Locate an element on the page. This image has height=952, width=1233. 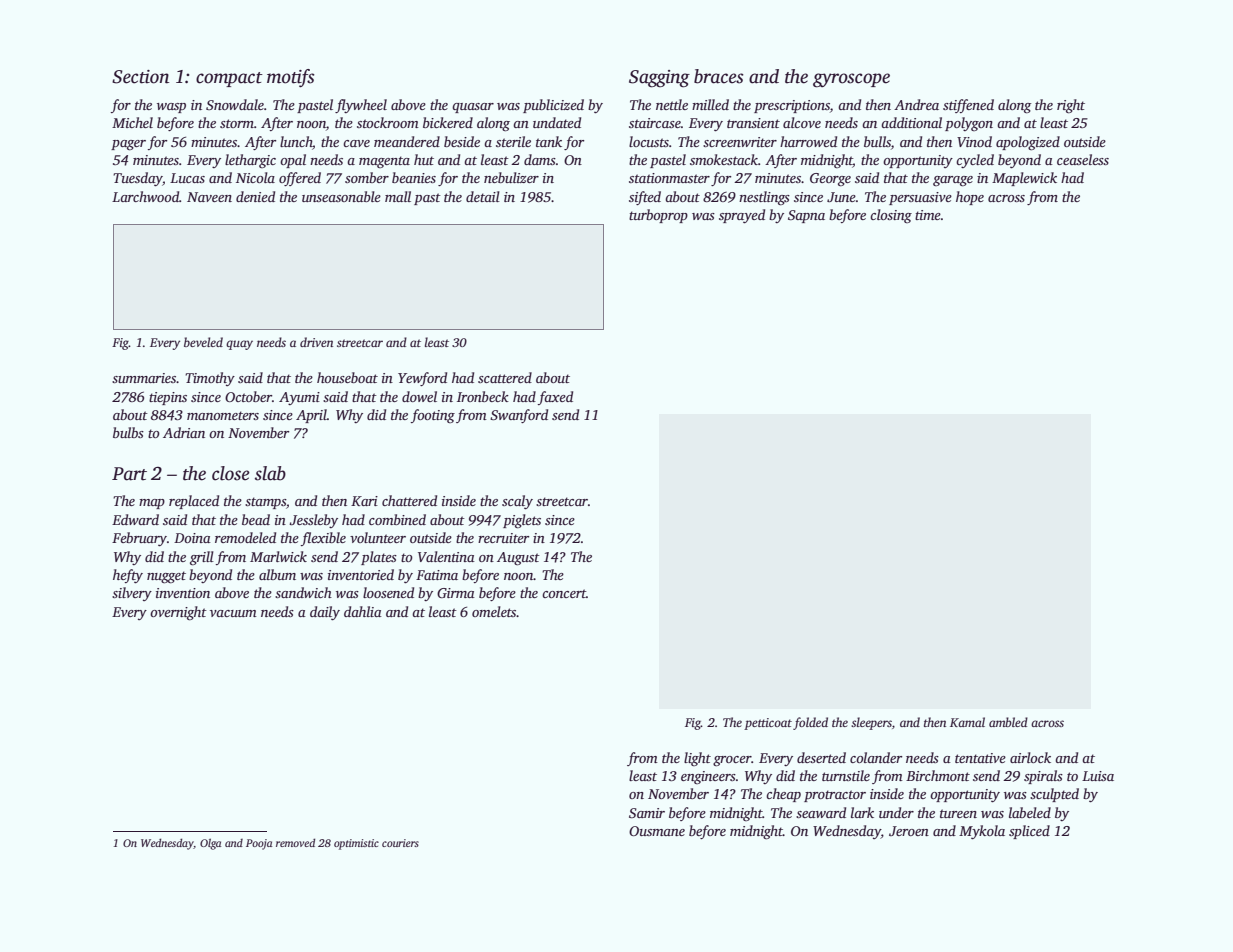
Olga is located at coordinates (210, 844).
